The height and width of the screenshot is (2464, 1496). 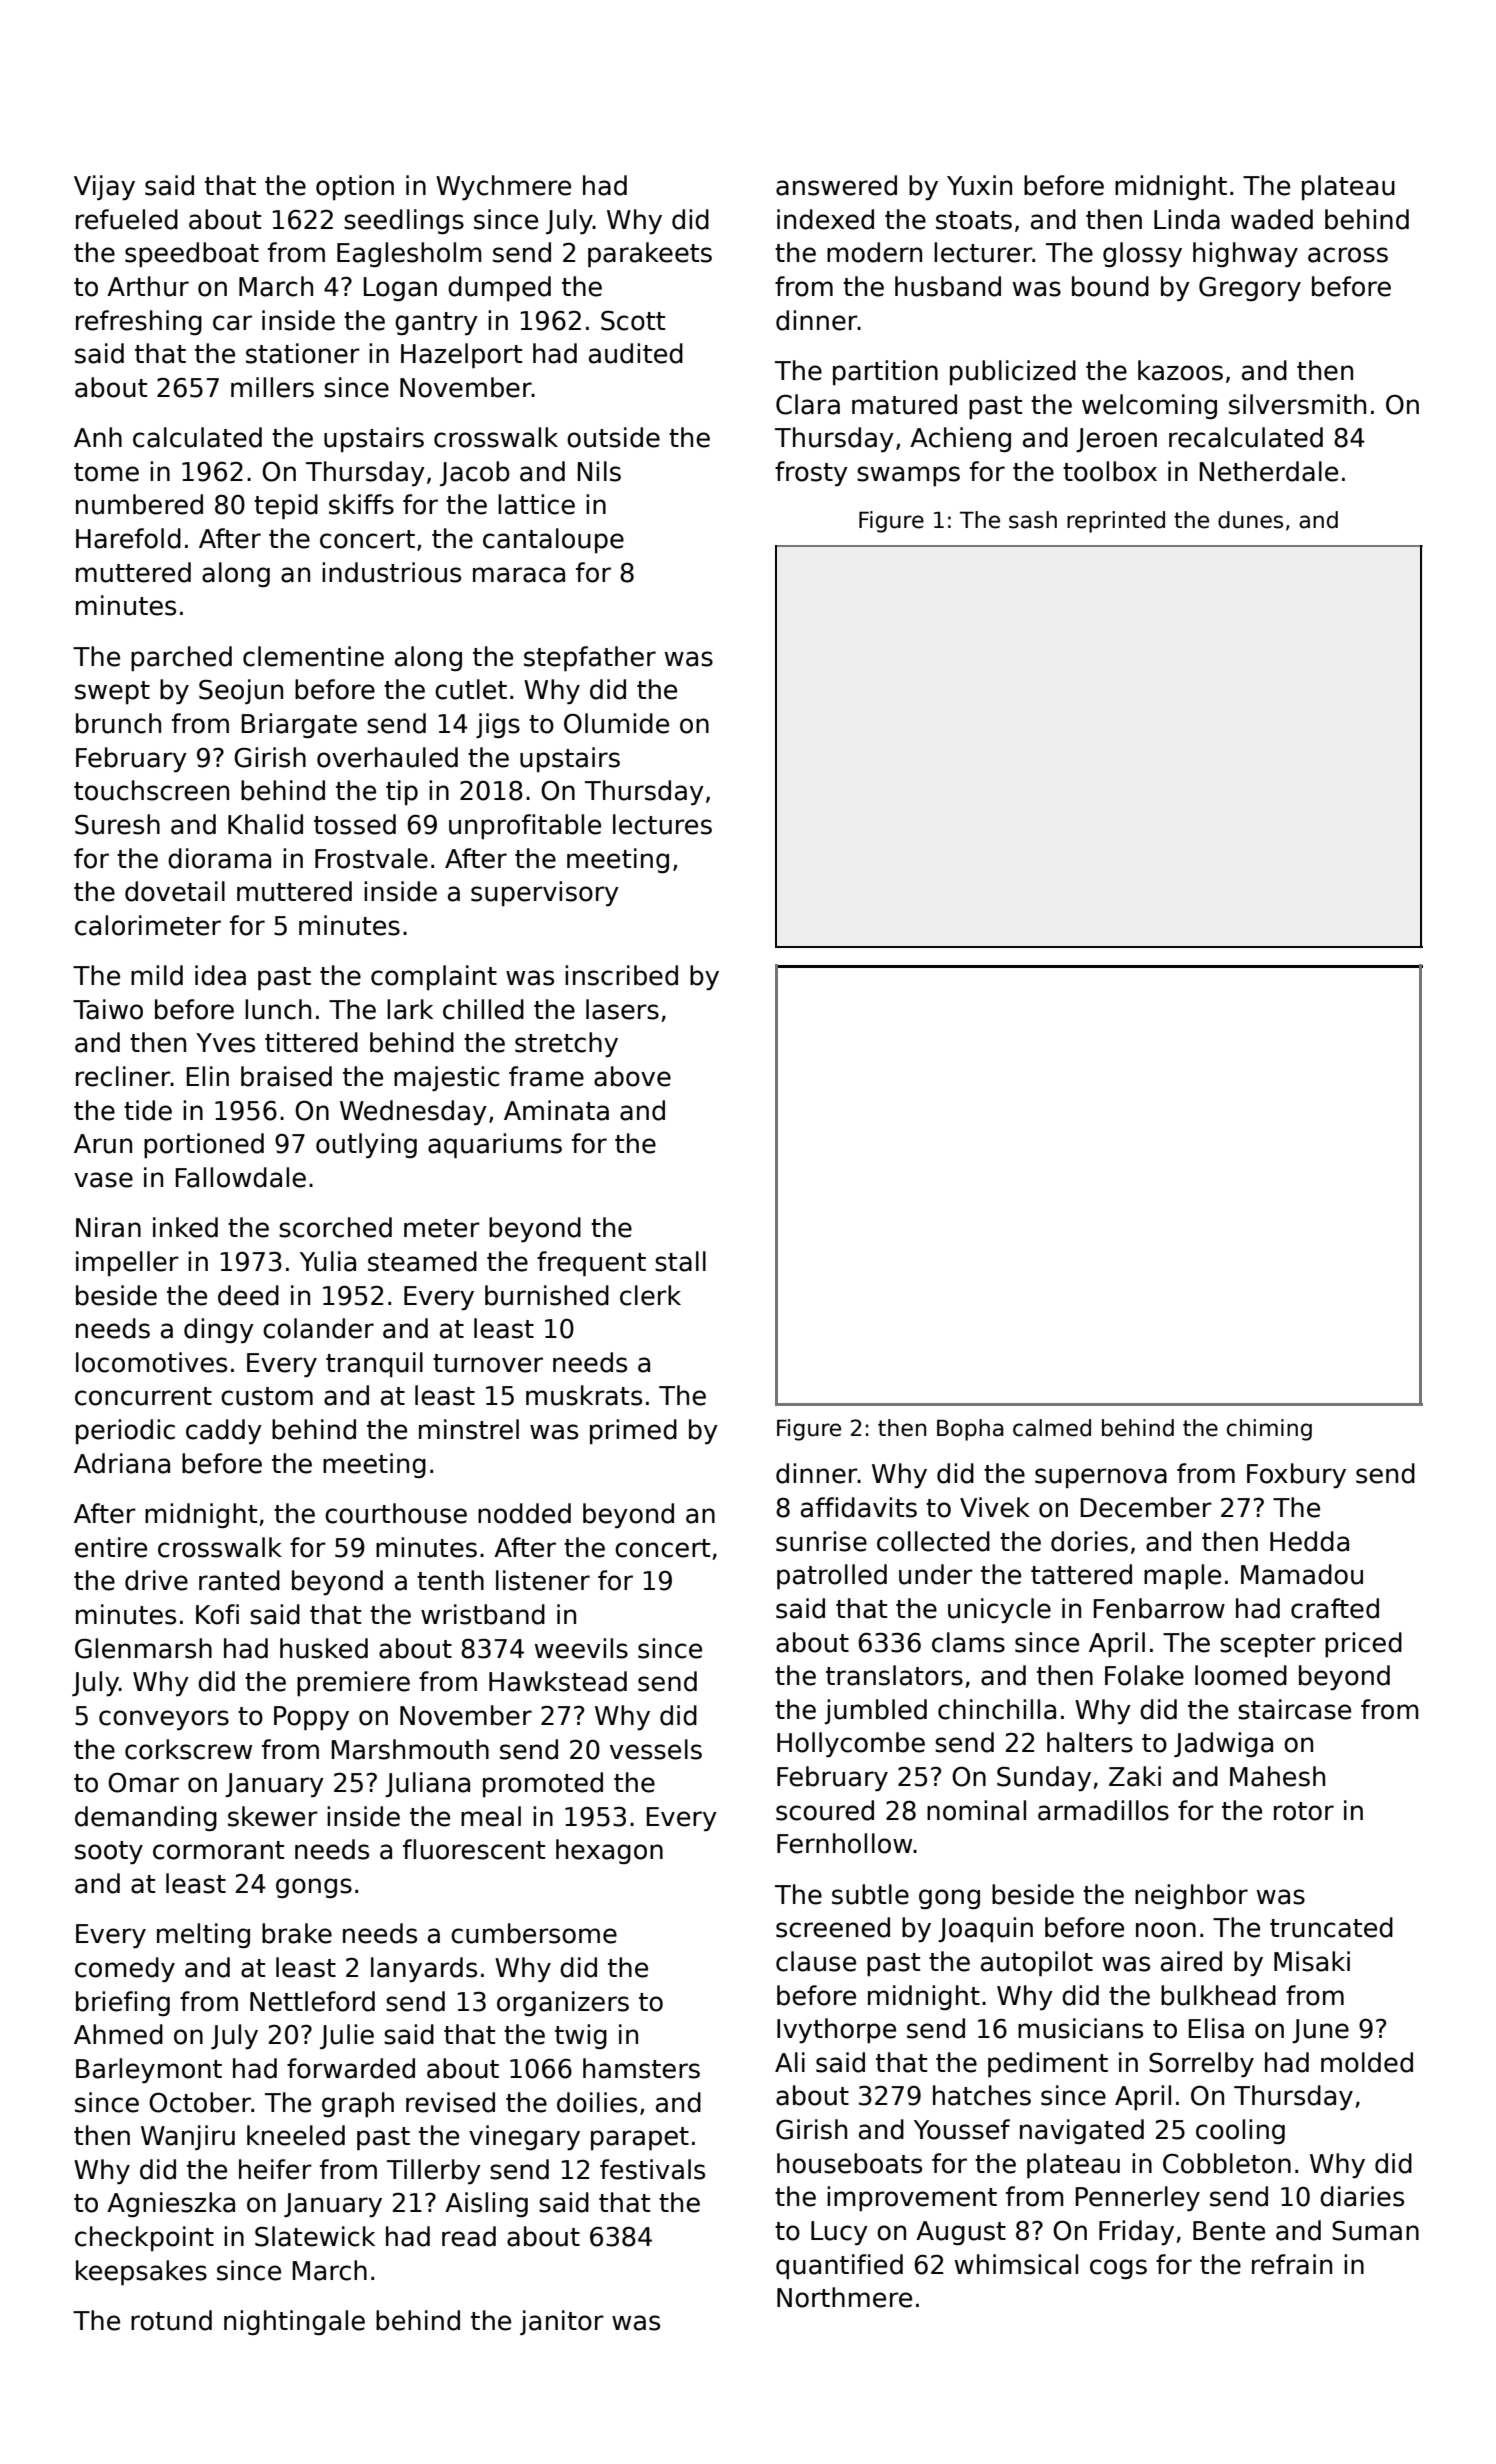 What do you see at coordinates (632, 1076) in the screenshot?
I see `above` at bounding box center [632, 1076].
